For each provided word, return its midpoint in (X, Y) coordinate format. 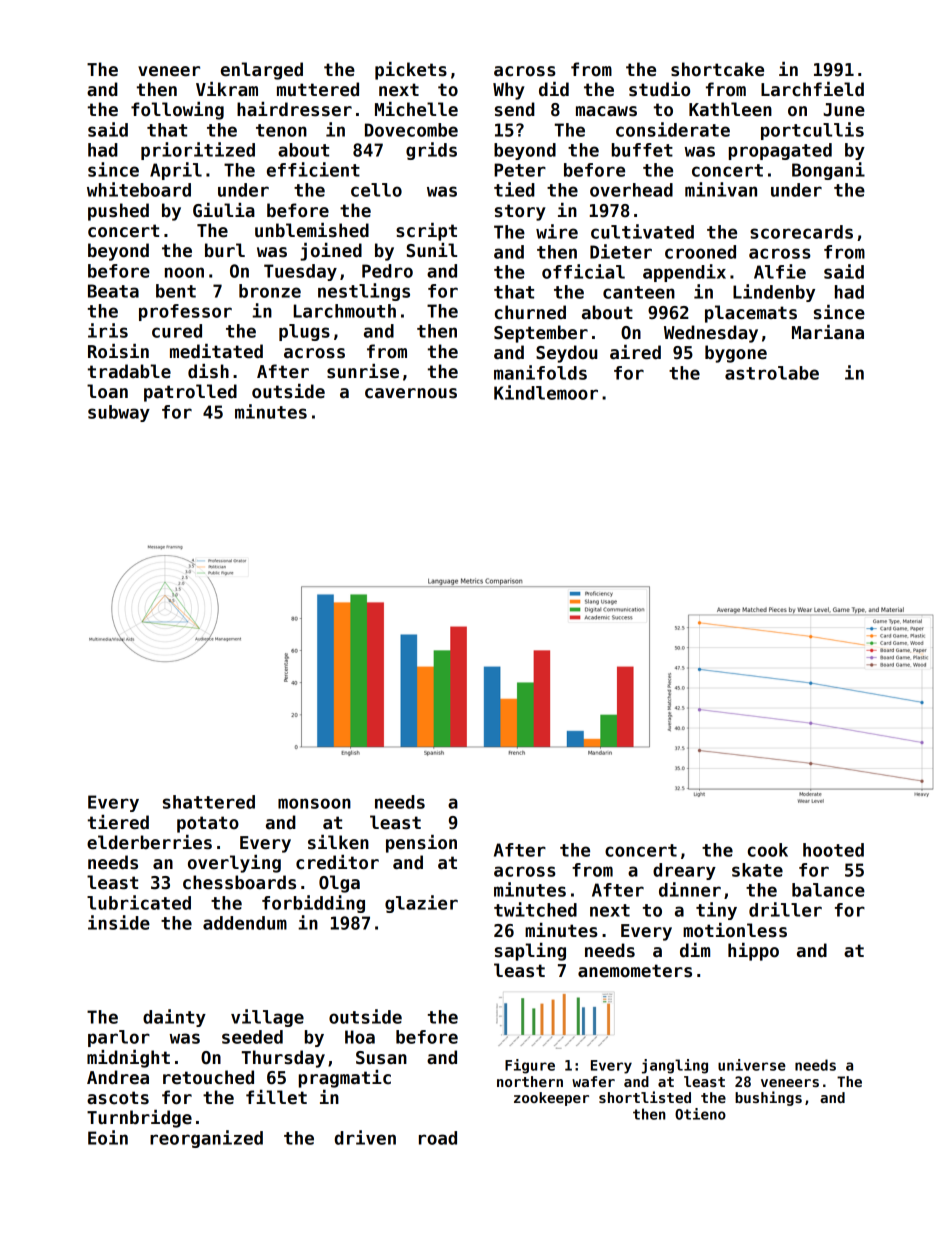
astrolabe (772, 373)
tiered (118, 822)
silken (338, 842)
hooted (833, 850)
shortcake (717, 69)
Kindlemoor (546, 392)
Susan (381, 1058)
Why (509, 91)
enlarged (262, 71)
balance (828, 890)
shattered (209, 802)
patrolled (190, 393)
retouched (208, 1077)
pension (421, 844)
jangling (675, 1066)
